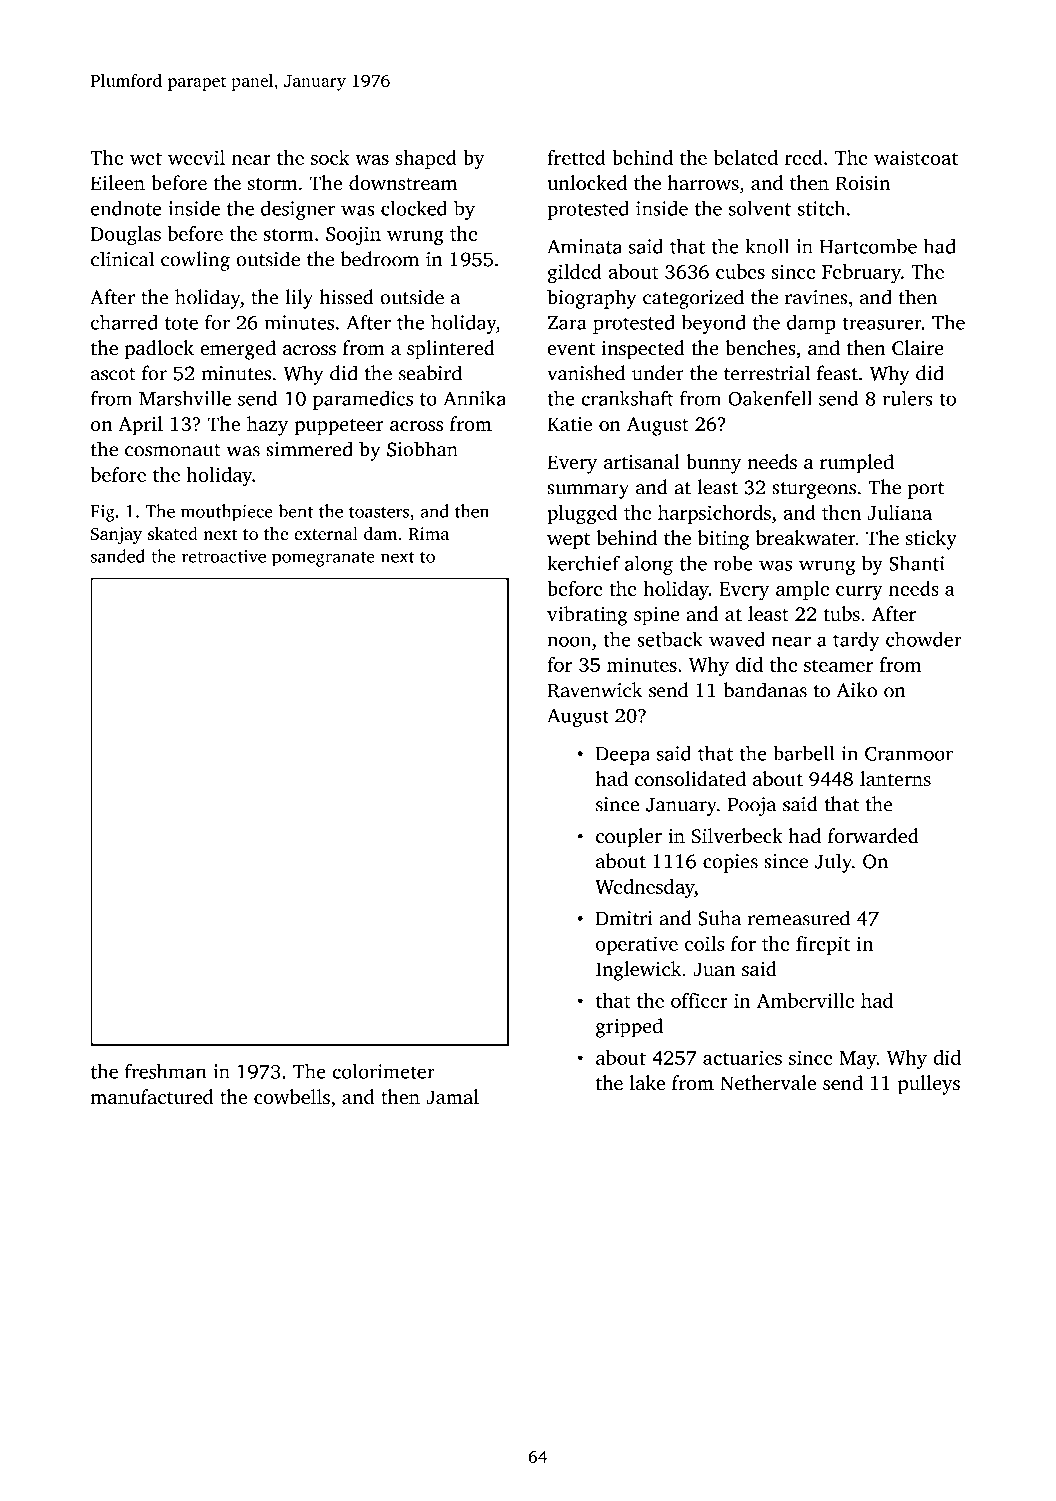  I want to click on Siobhan, so click(422, 449).
